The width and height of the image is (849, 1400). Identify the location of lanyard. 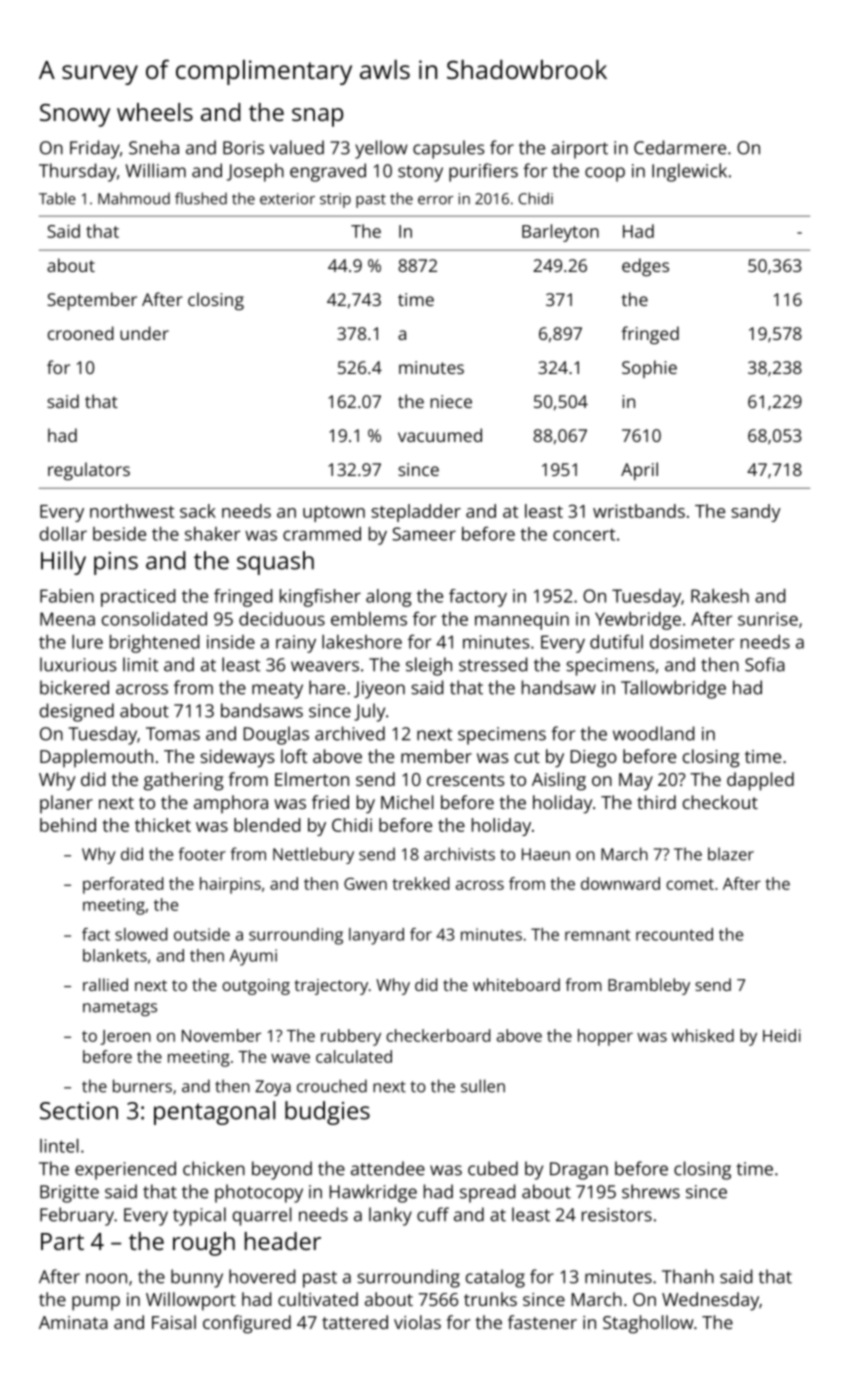
(376, 936).
